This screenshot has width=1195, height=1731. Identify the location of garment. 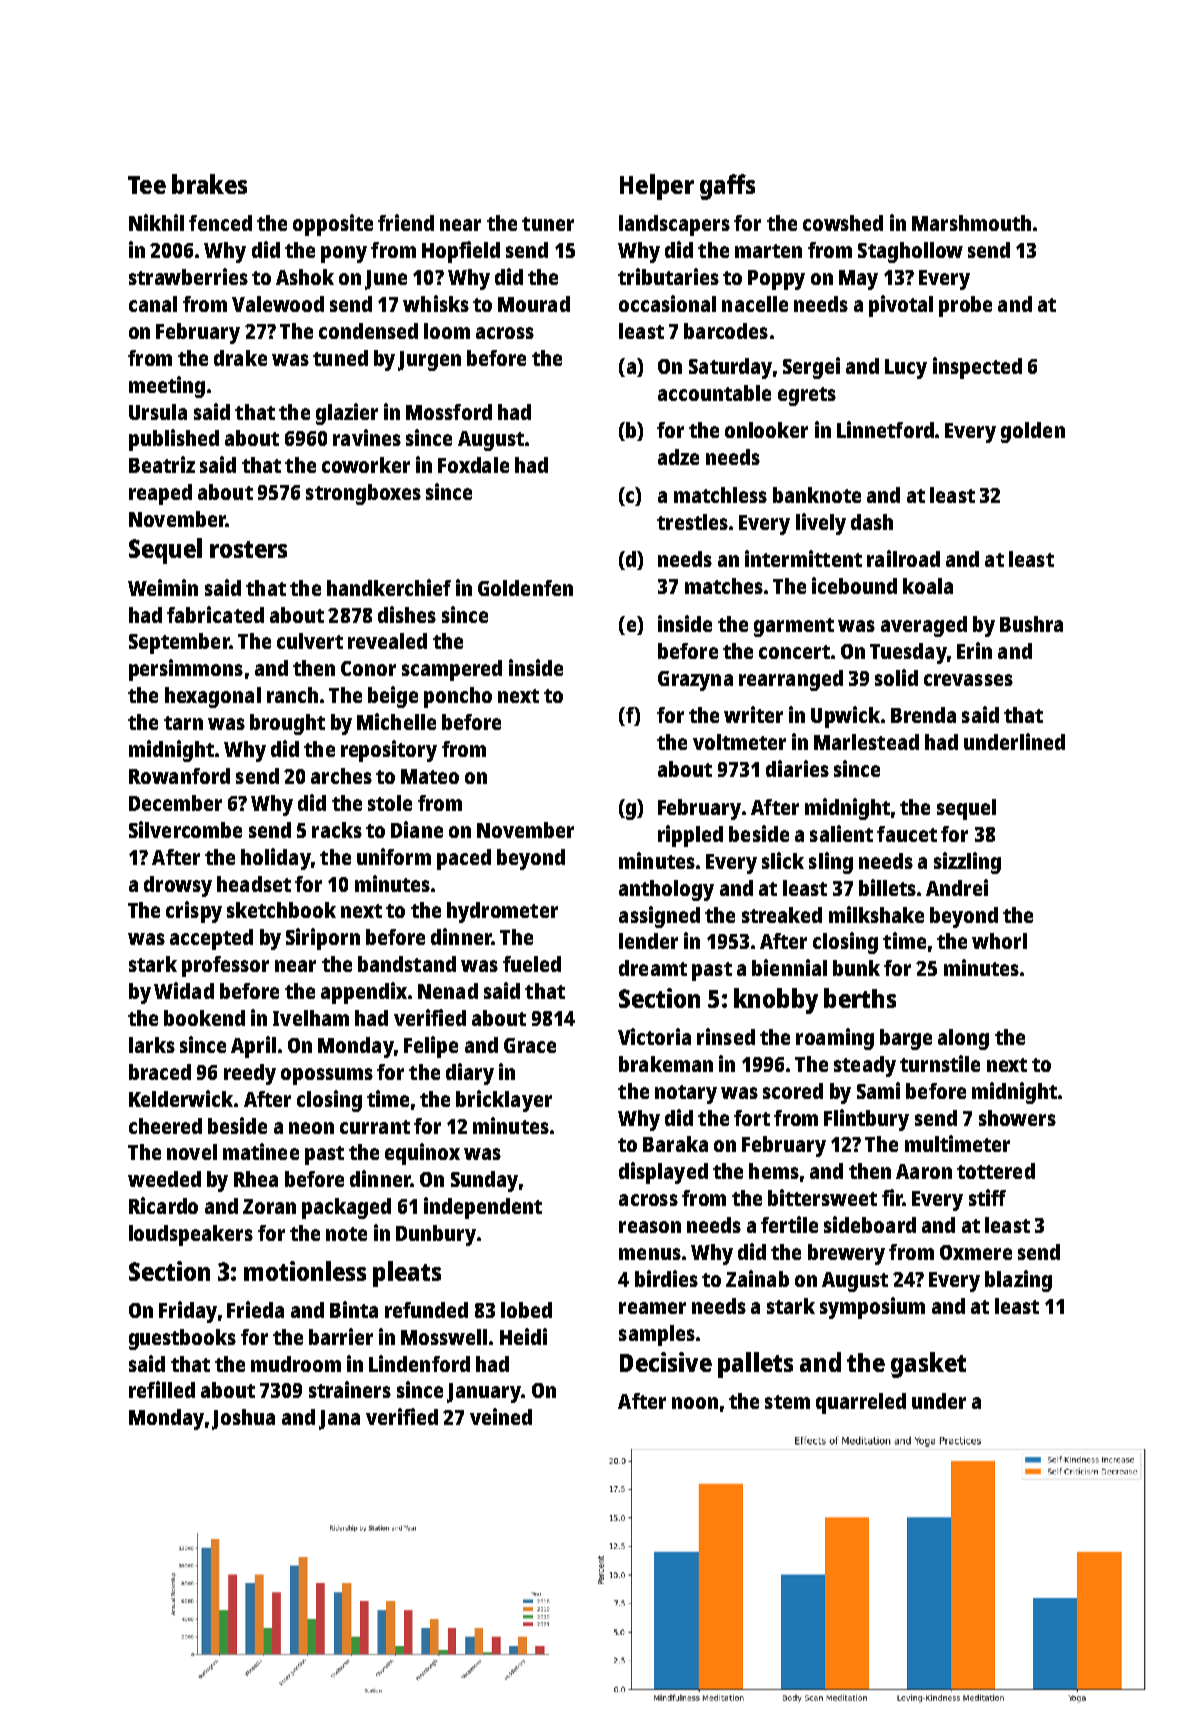
(794, 627).
